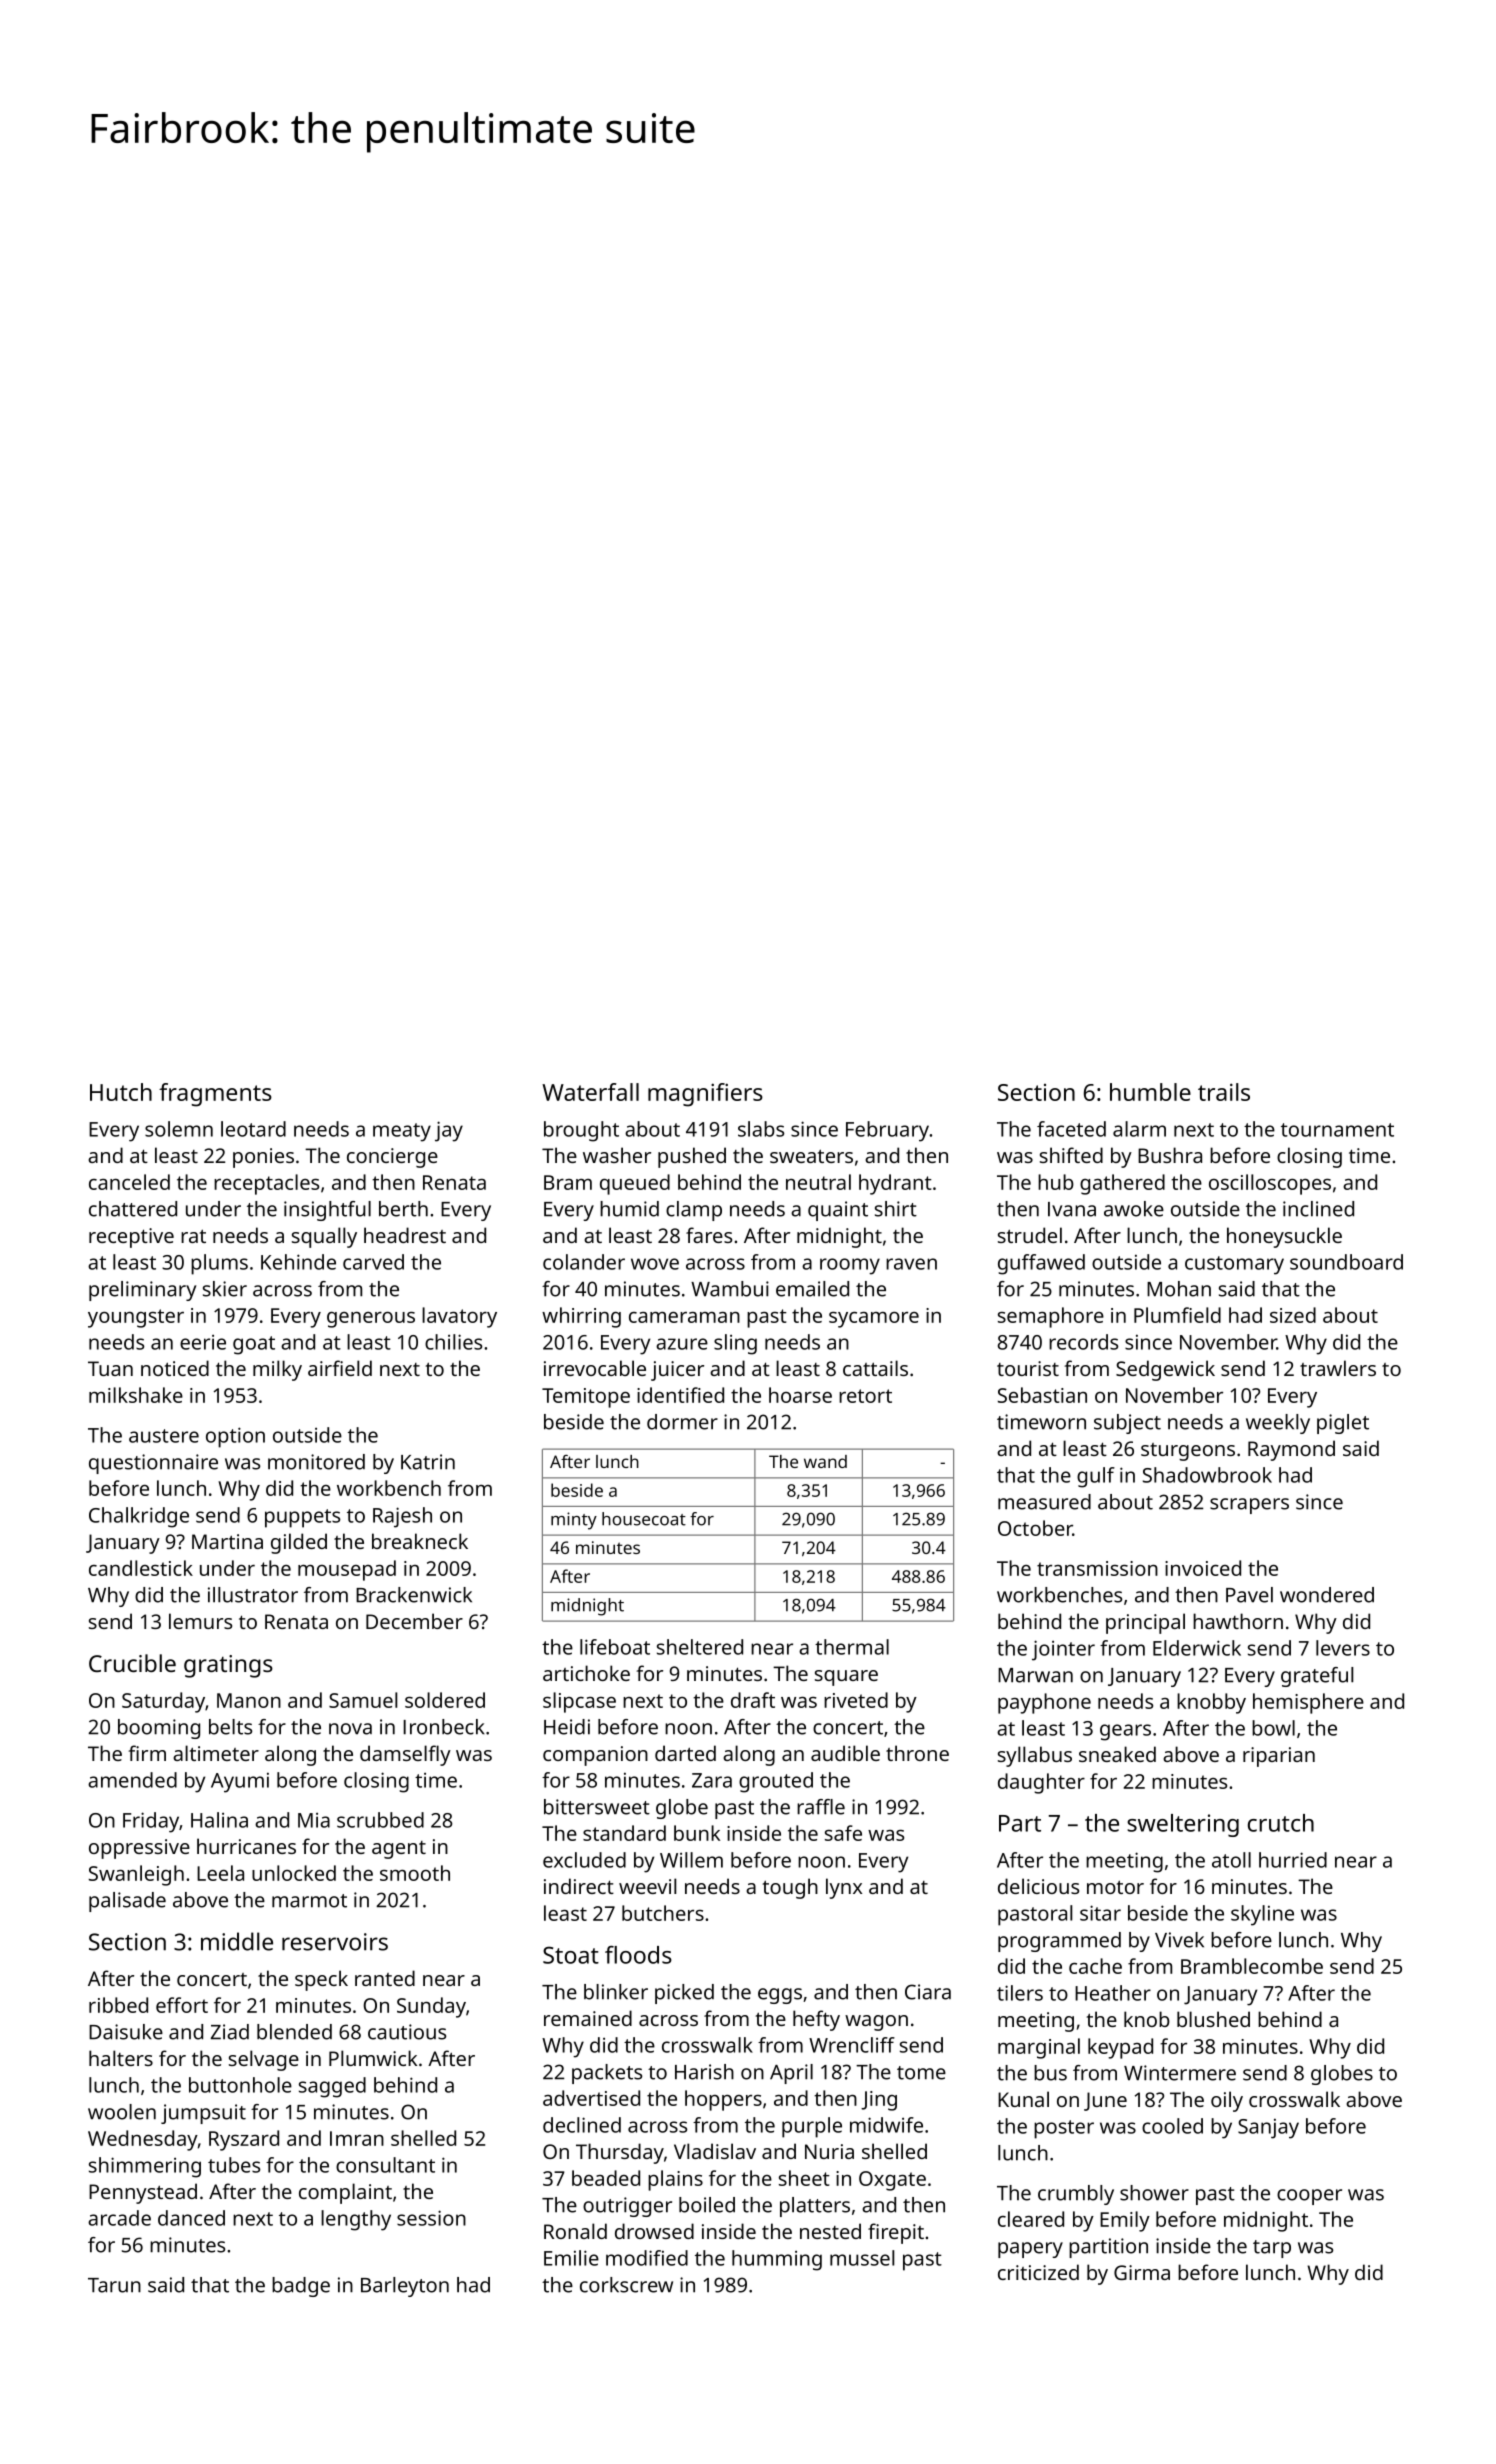 The image size is (1496, 2464). I want to click on monitored, so click(316, 1462).
